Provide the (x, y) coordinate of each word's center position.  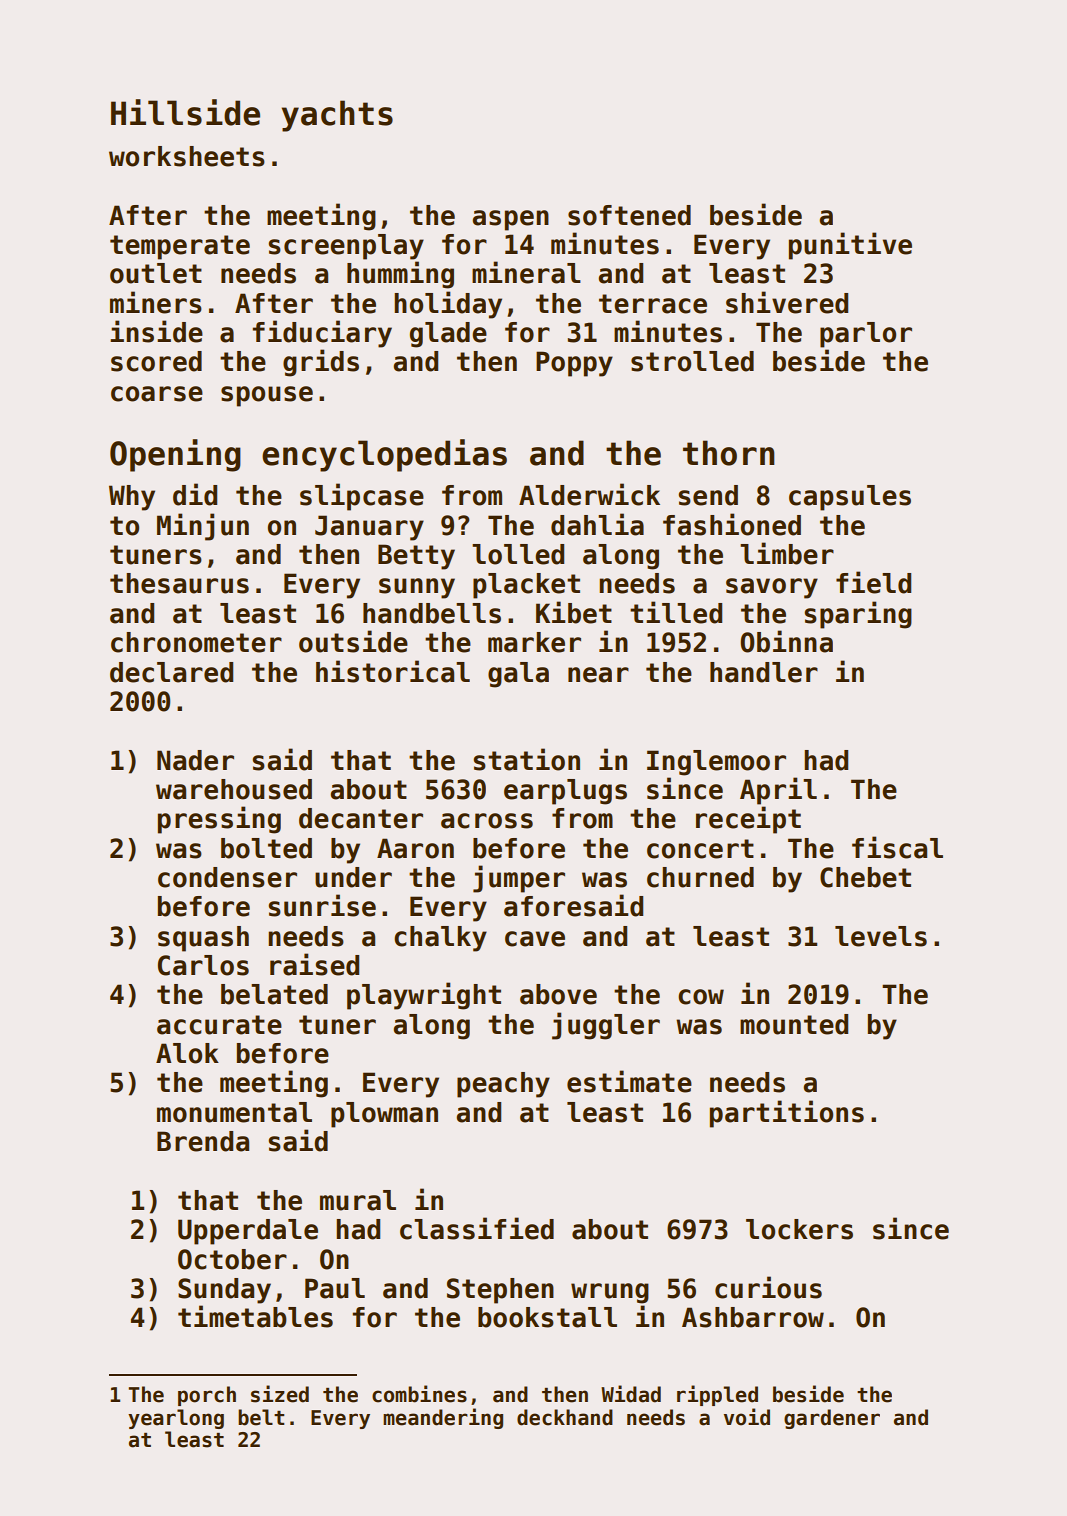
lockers (799, 1229)
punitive (850, 246)
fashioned (732, 524)
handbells (432, 613)
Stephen (500, 1291)
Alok (187, 1053)
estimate (629, 1081)
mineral (526, 272)
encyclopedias (384, 455)
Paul (335, 1288)
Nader (195, 760)
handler (764, 672)
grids (321, 363)
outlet (156, 273)
